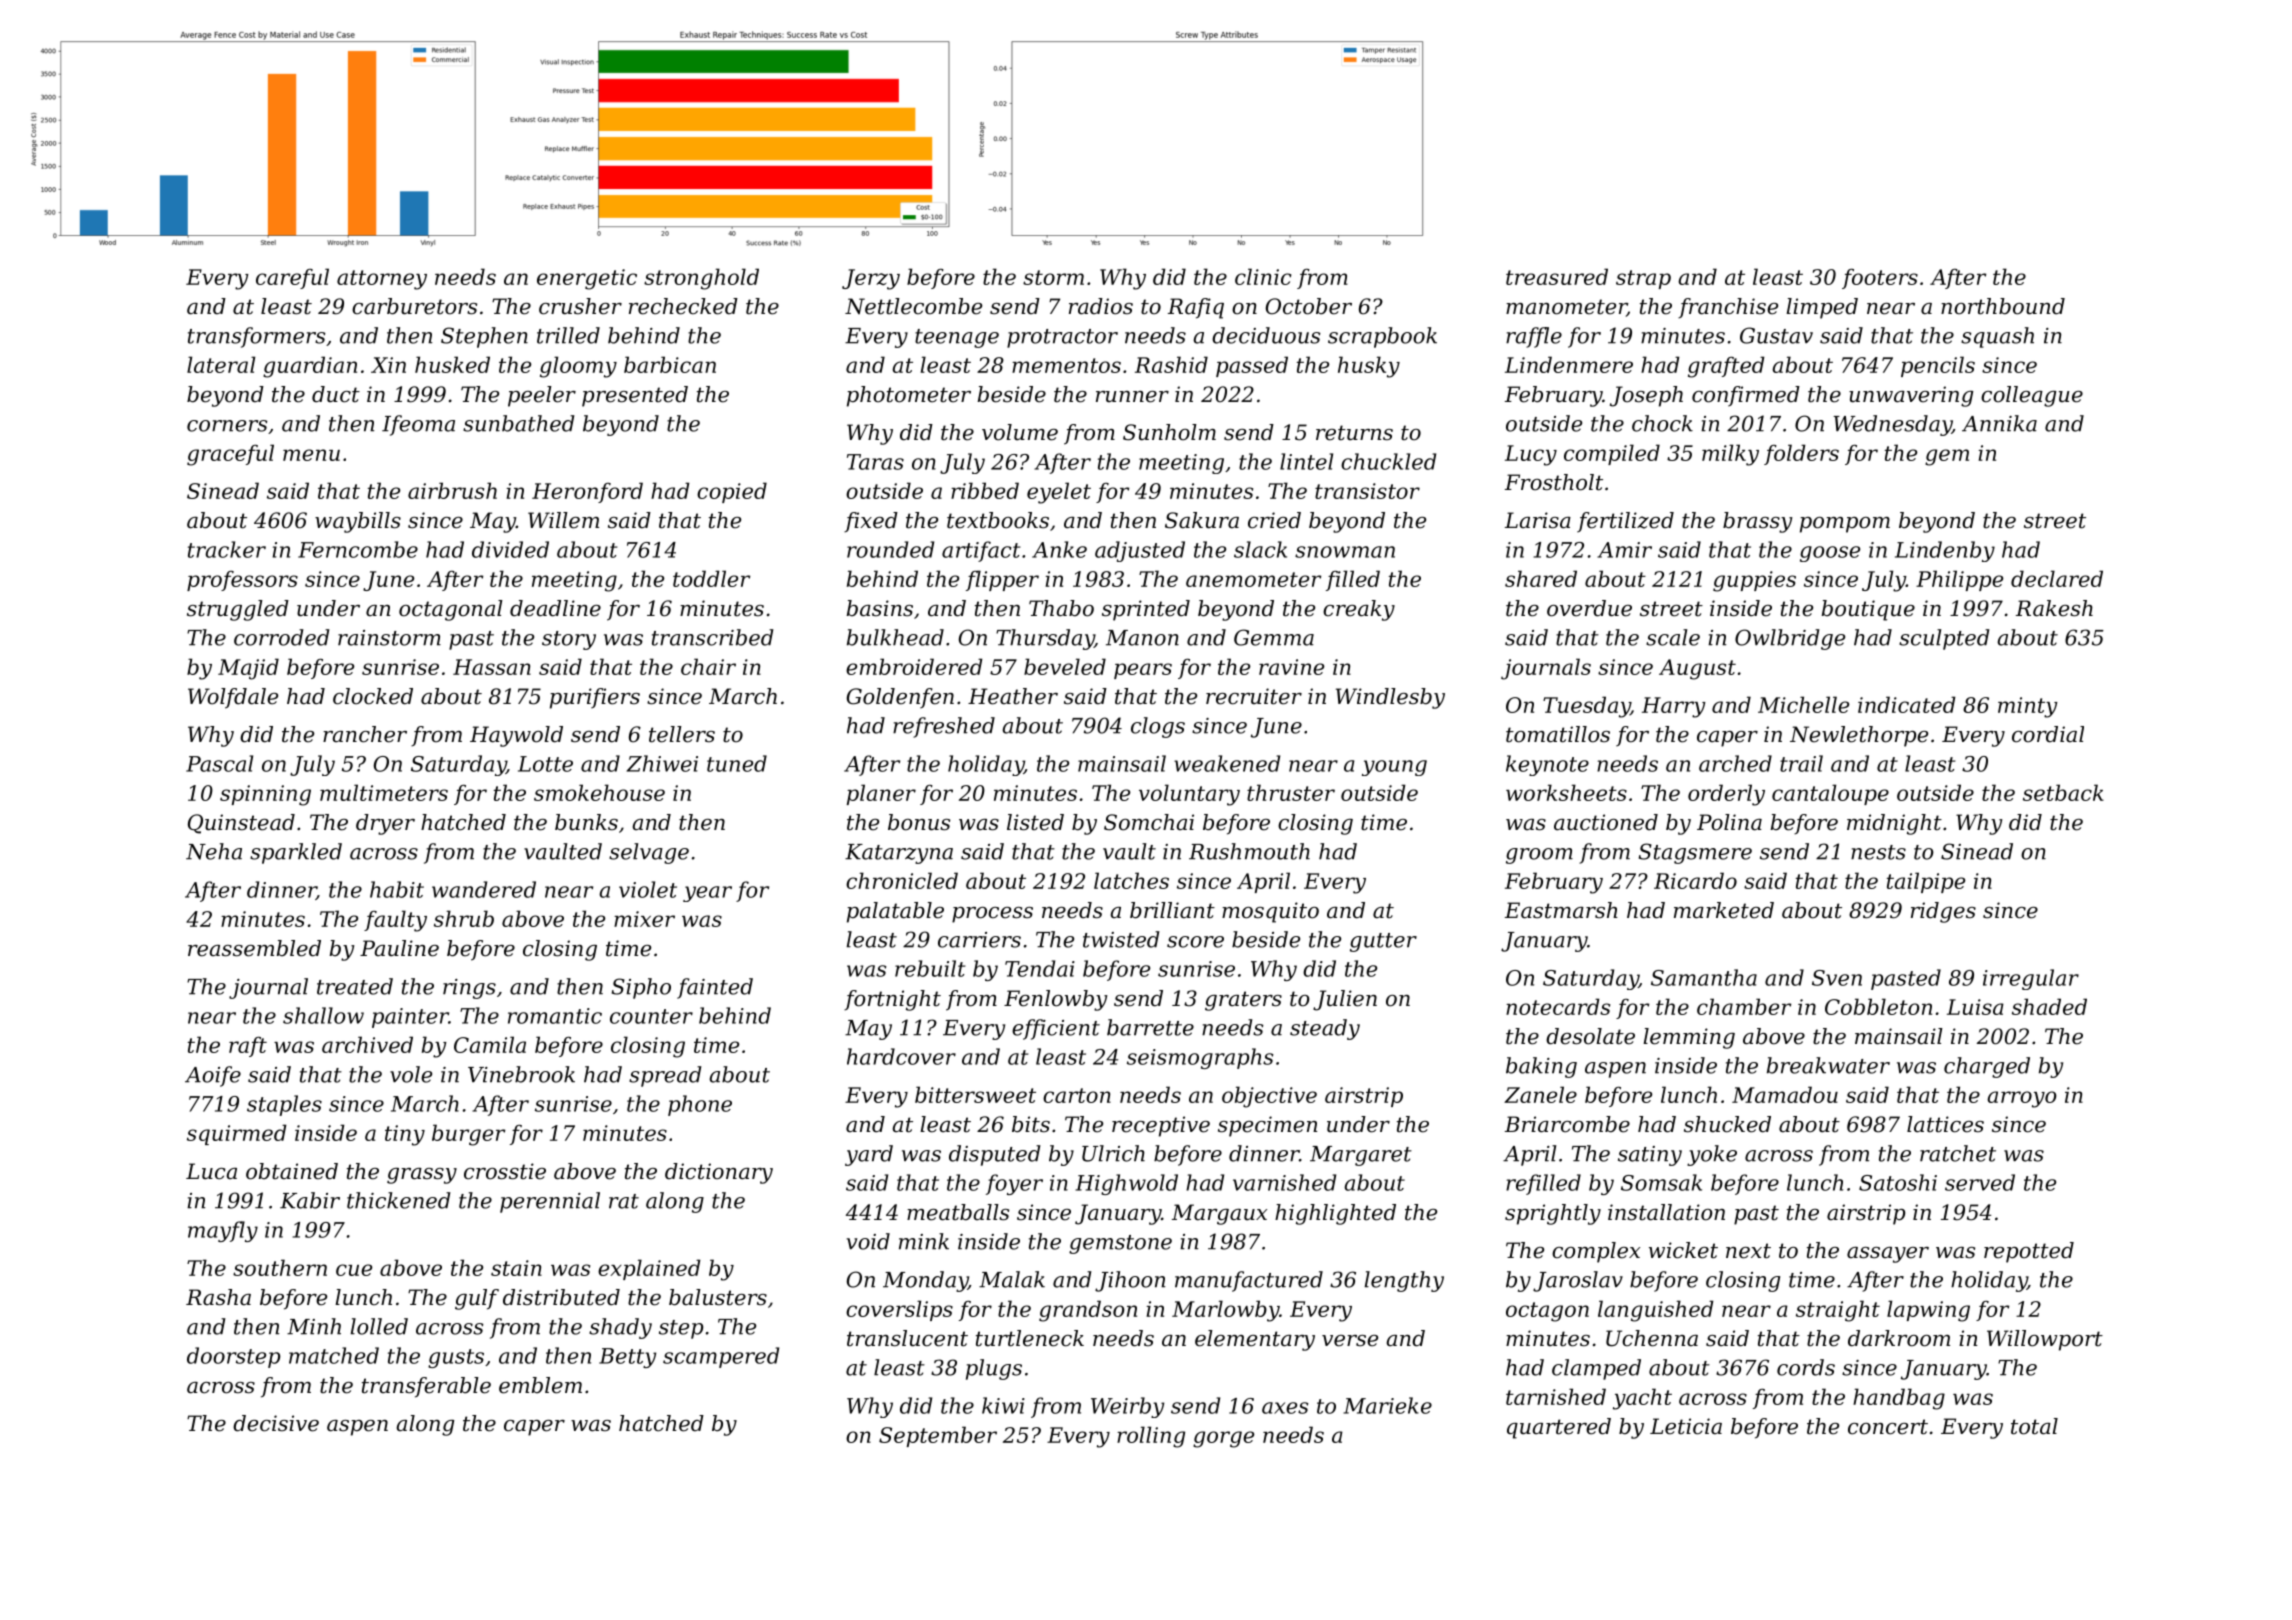 The width and height of the image is (2292, 1620). Describe the element at coordinates (1661, 1182) in the image. I see `Somsak` at that location.
